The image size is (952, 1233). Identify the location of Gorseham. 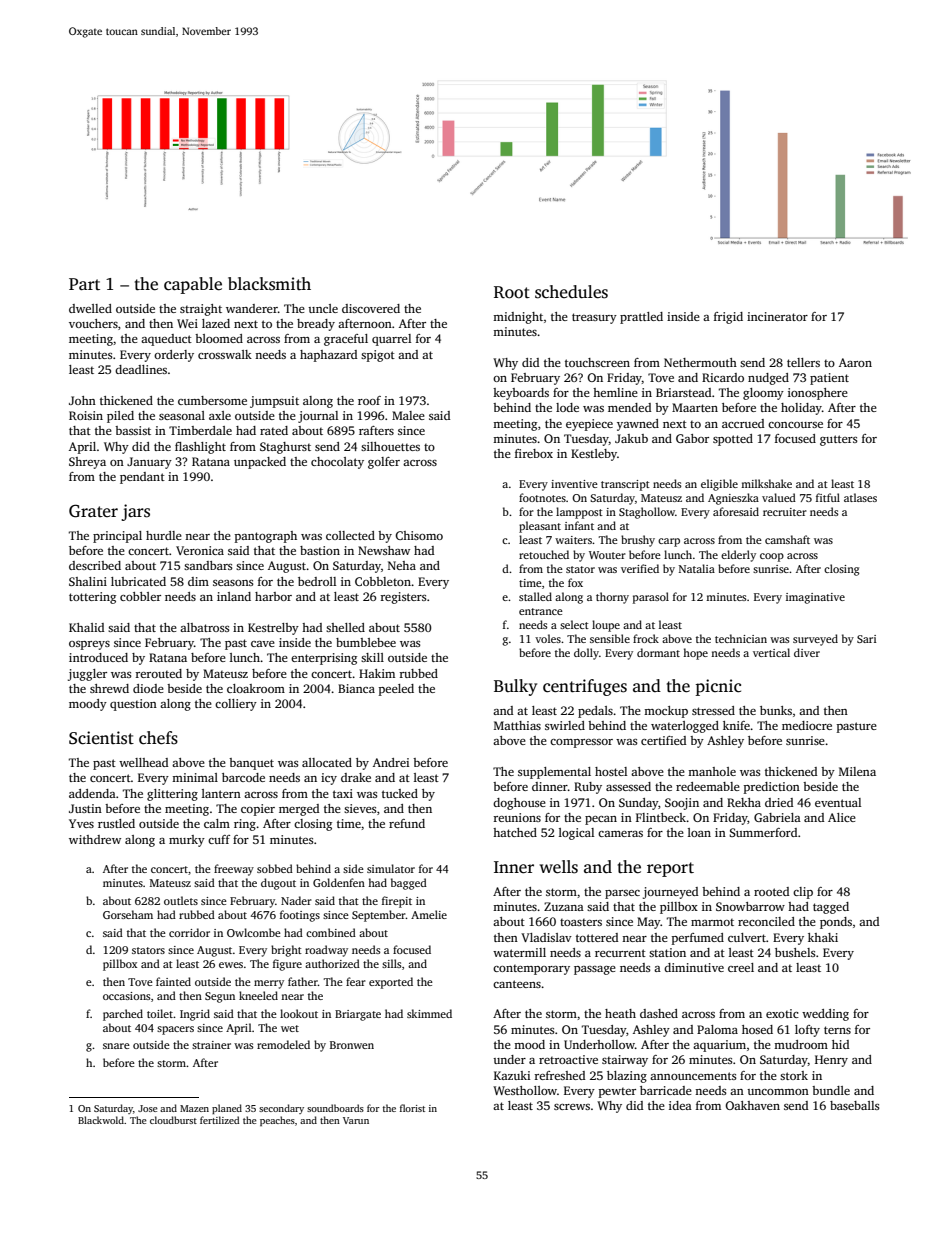
(128, 914).
